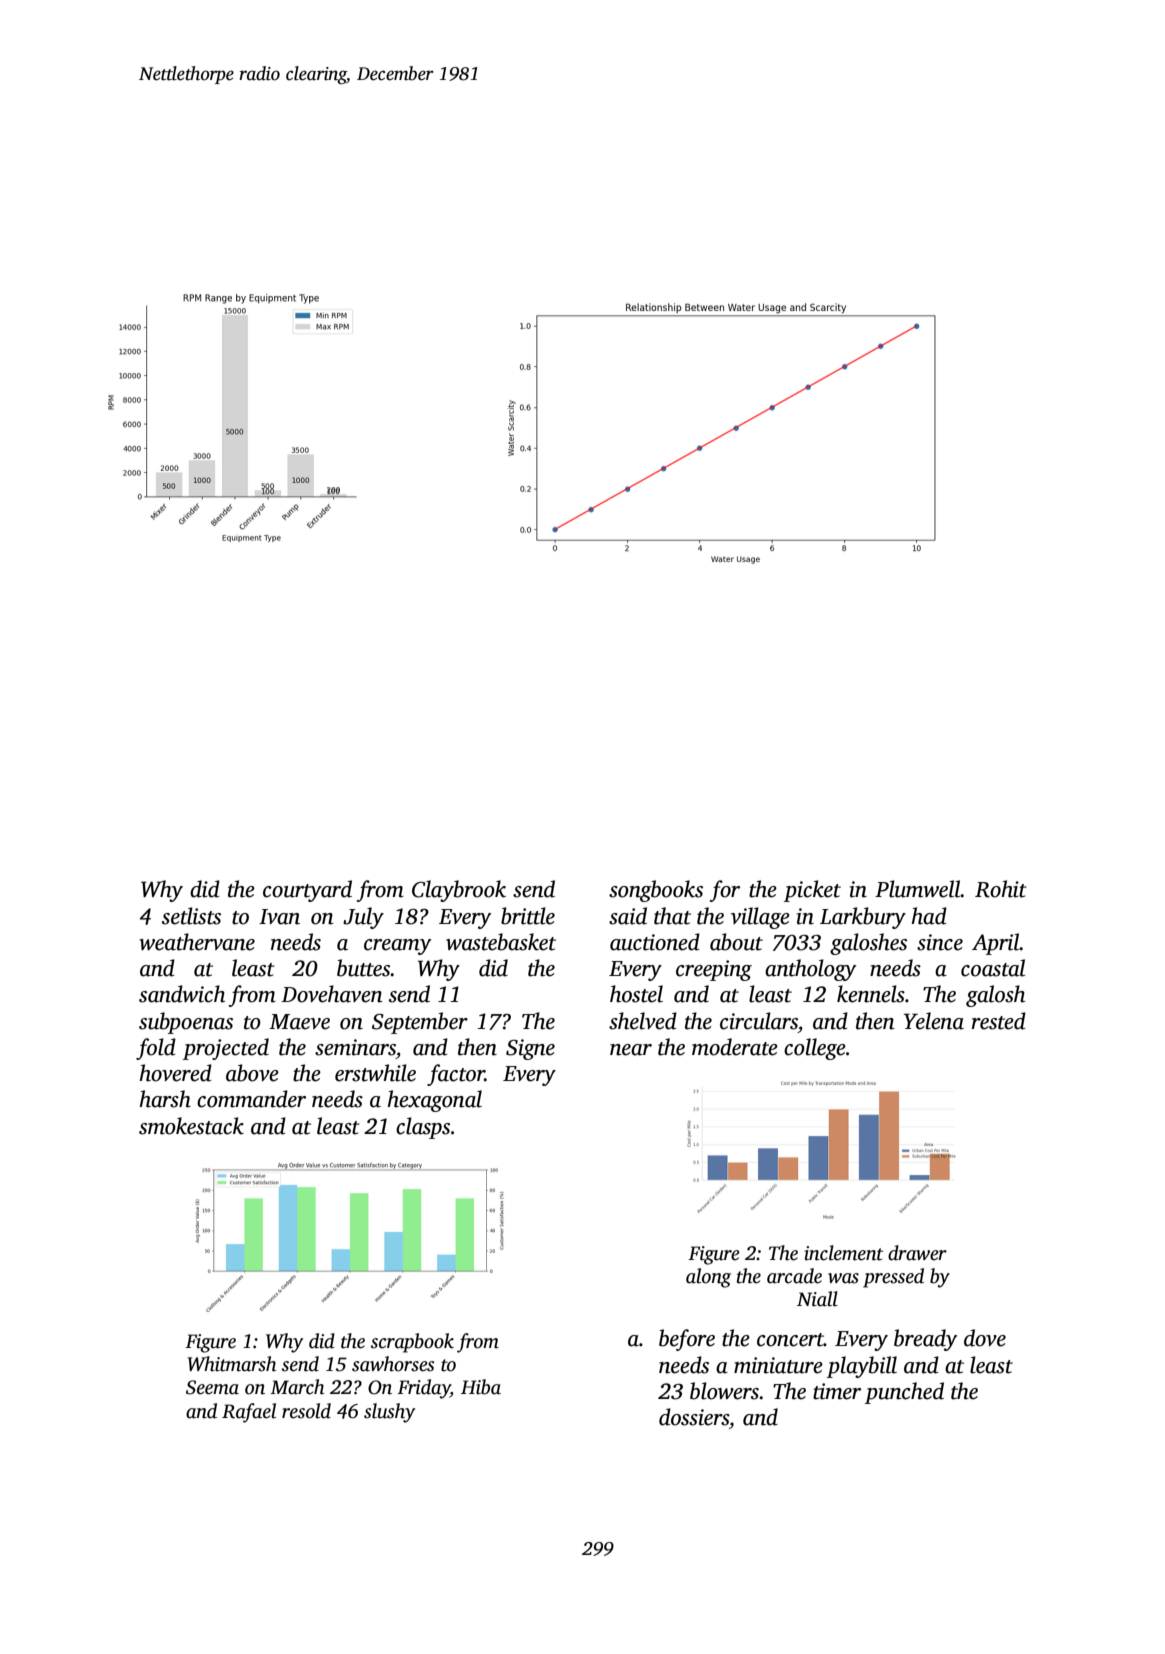 This screenshot has height=1654, width=1165. I want to click on since, so click(940, 942).
